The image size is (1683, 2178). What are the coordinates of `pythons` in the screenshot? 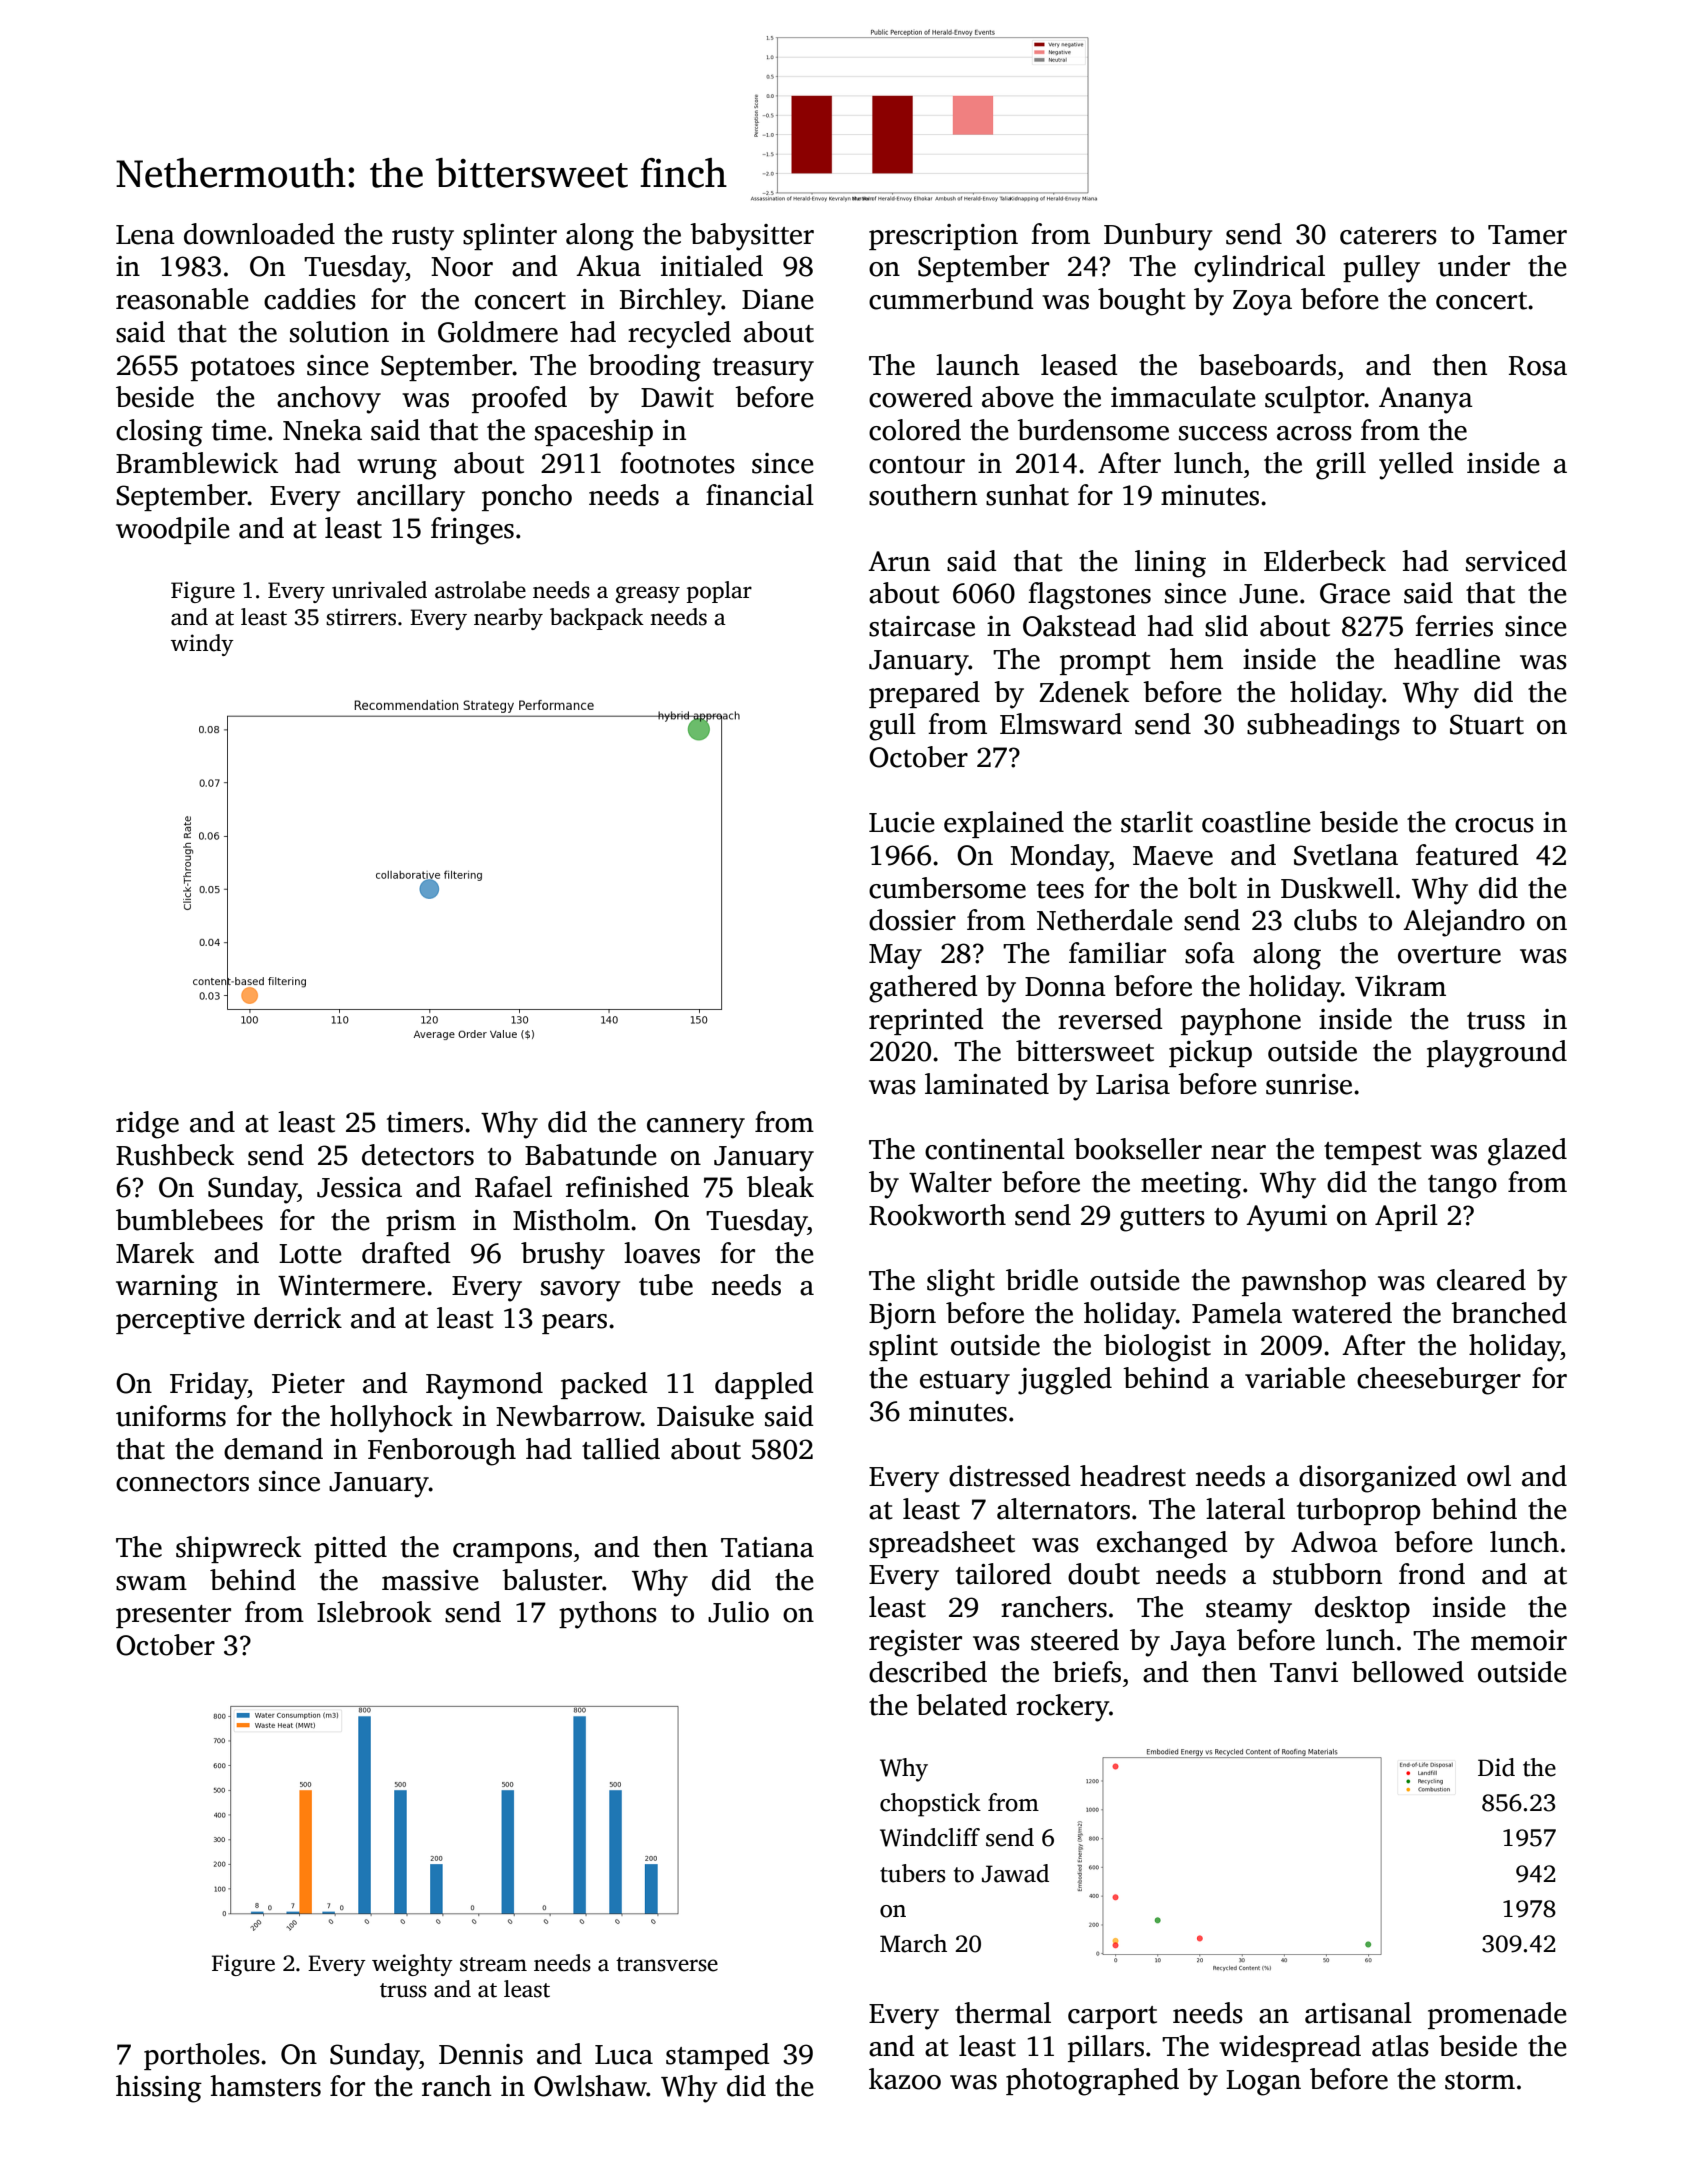 It's located at (608, 1615).
